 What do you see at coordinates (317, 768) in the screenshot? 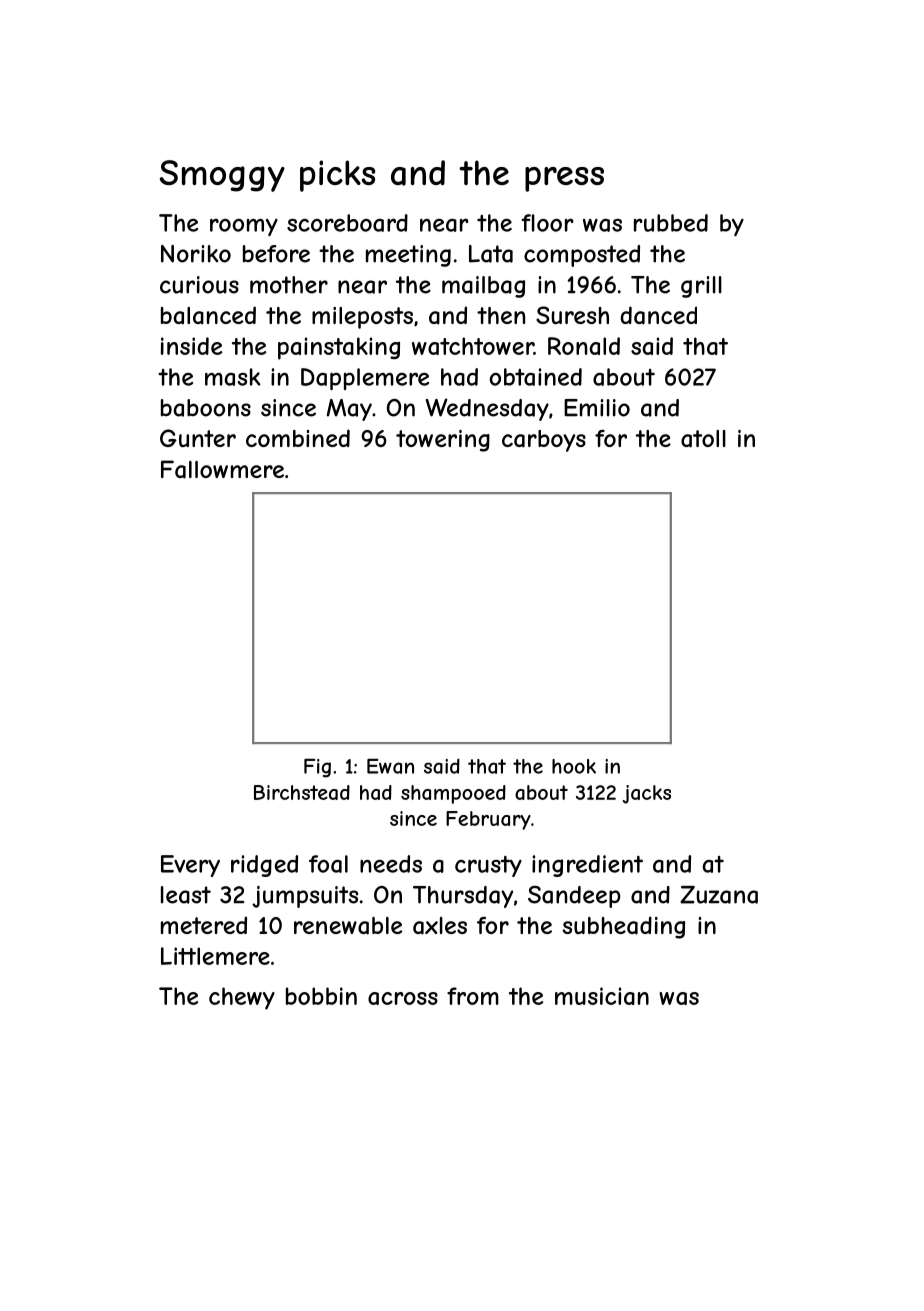
I see `Fig` at bounding box center [317, 768].
